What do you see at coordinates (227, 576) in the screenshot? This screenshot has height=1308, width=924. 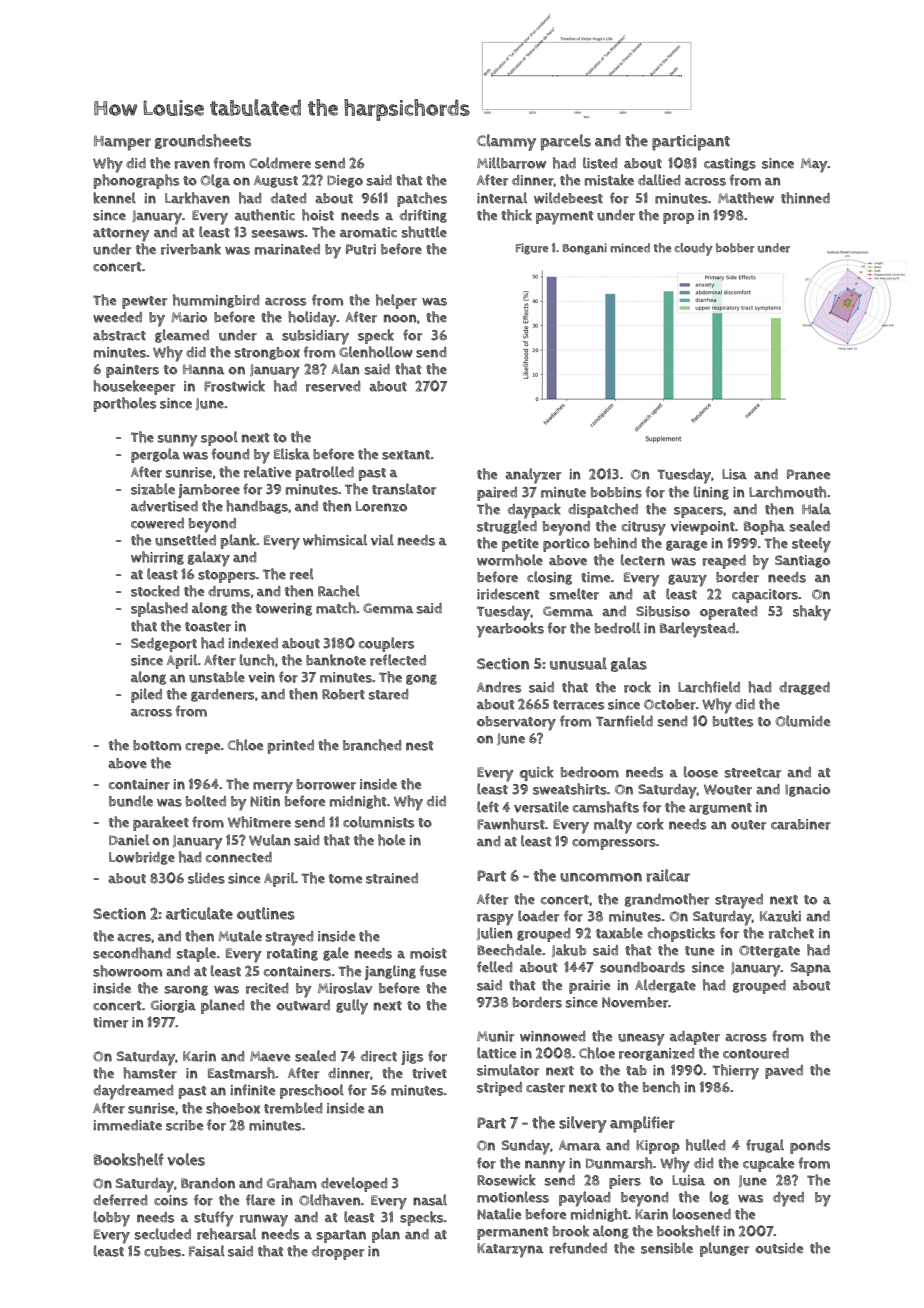 I see `stoppers` at bounding box center [227, 576].
